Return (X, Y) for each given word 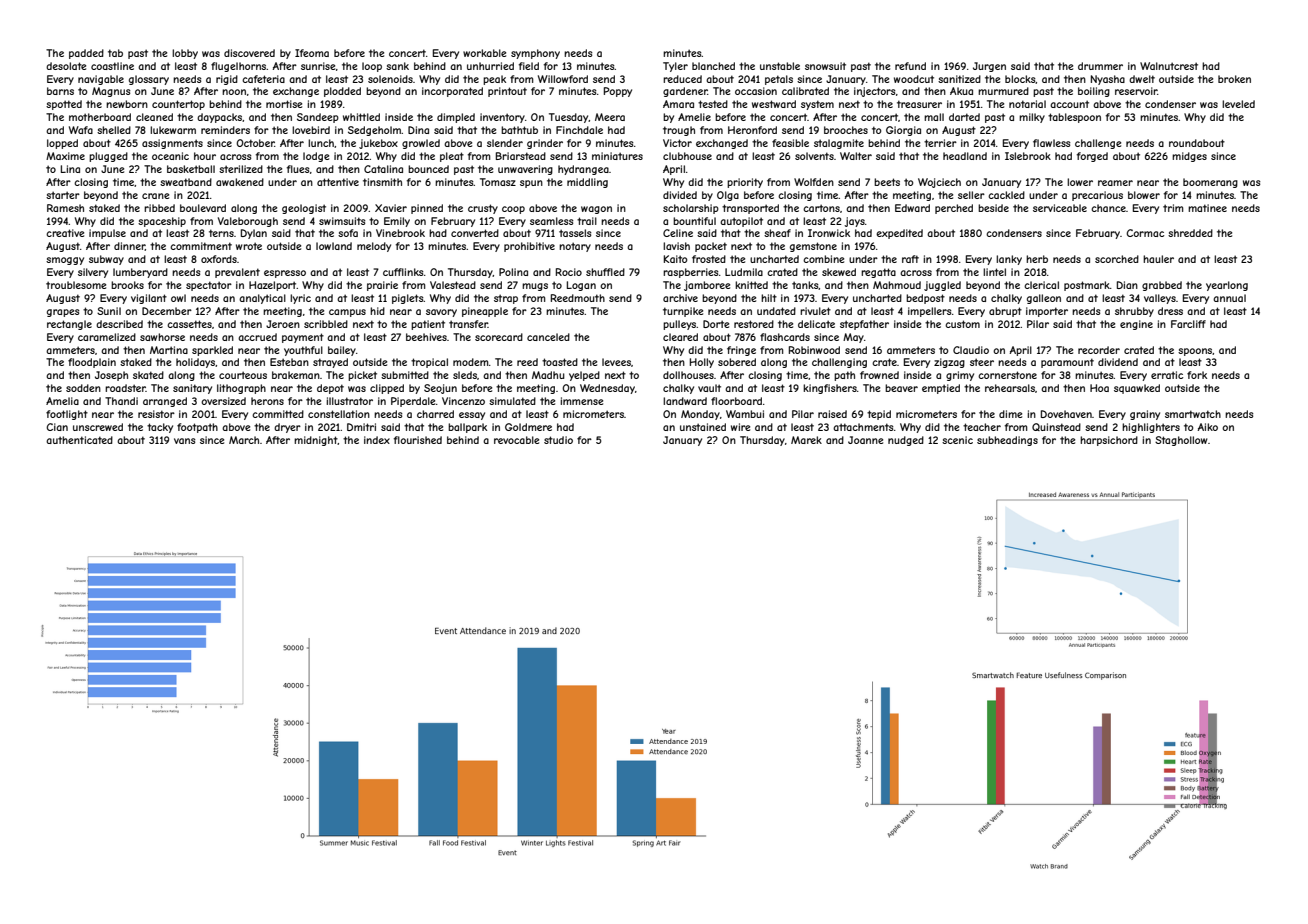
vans (185, 441)
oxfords (219, 259)
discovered (249, 53)
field (529, 66)
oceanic (170, 156)
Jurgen (989, 67)
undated (776, 311)
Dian (1127, 285)
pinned (427, 209)
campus (347, 313)
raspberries (691, 273)
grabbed (1162, 286)
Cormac (1145, 233)
